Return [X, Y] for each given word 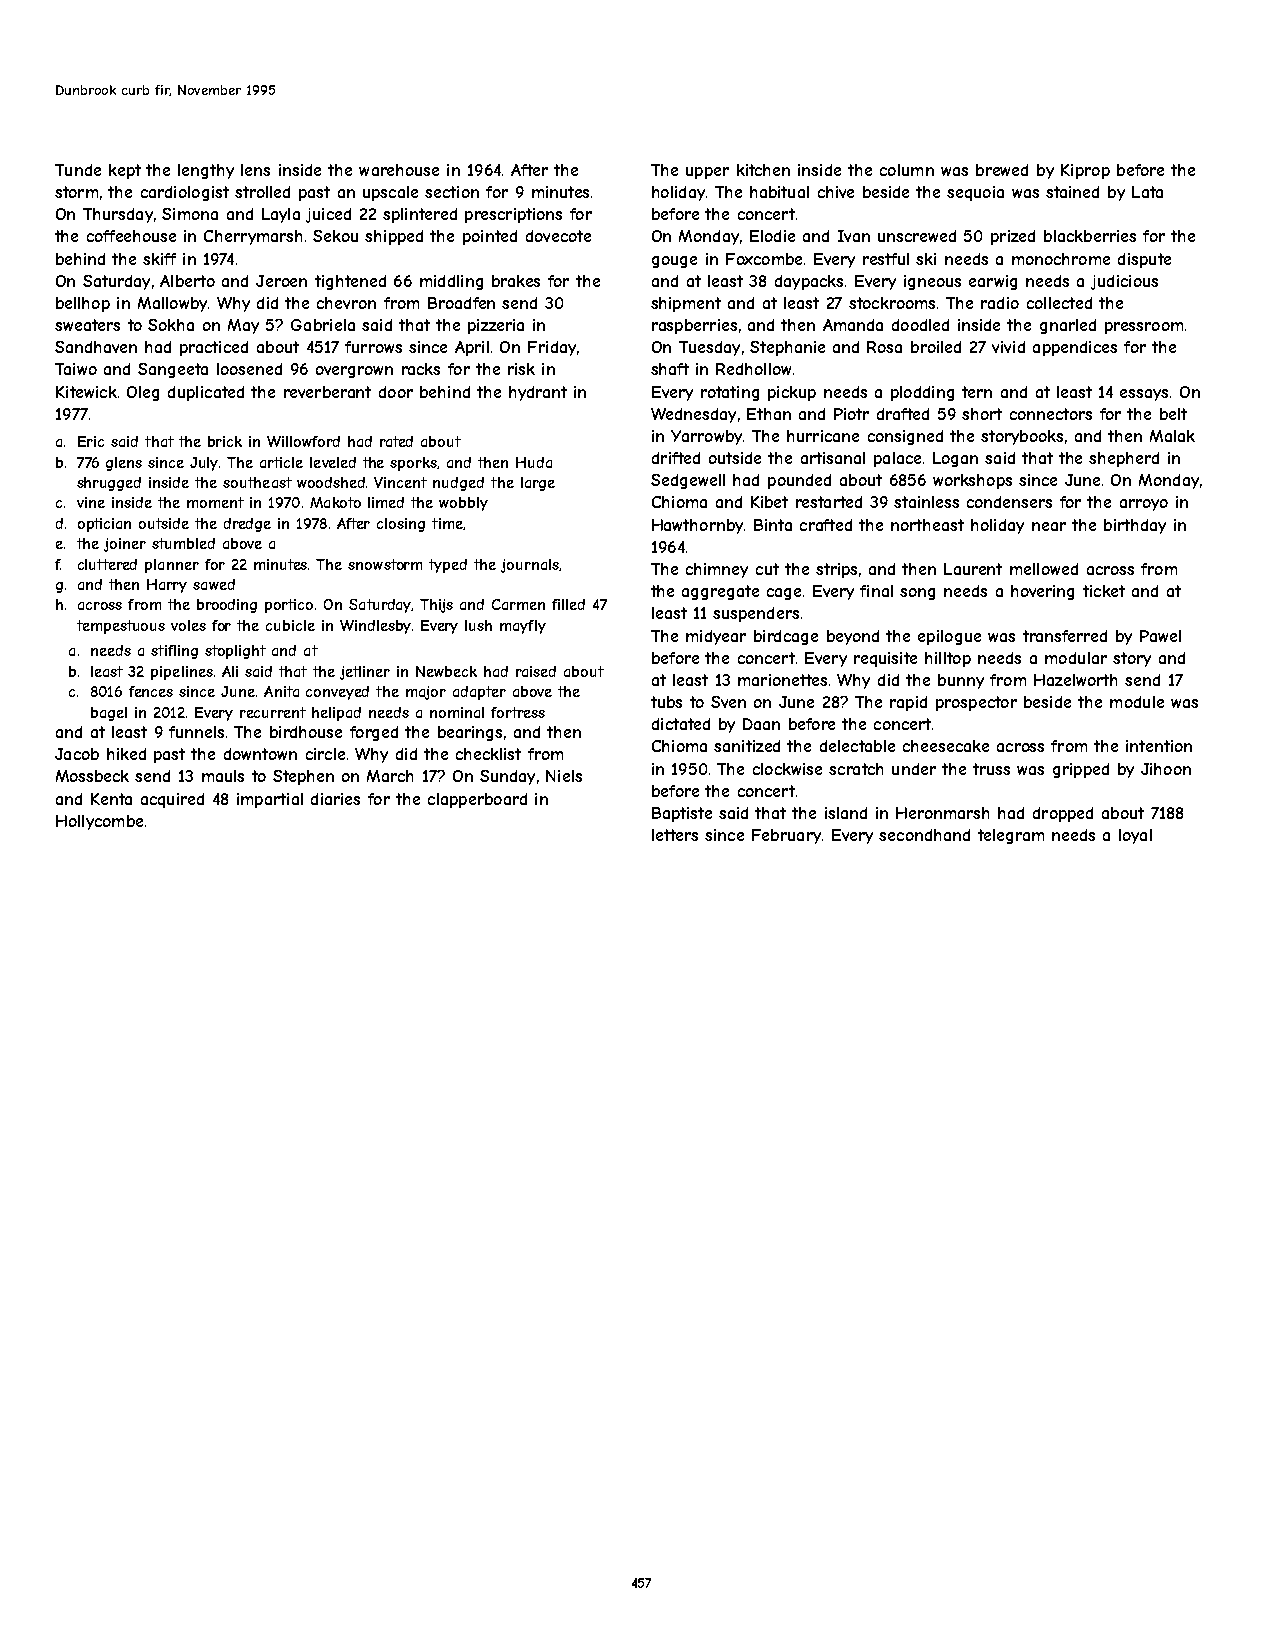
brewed [1002, 170]
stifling [174, 652]
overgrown [354, 372]
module [1137, 702]
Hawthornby [697, 526]
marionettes [782, 680]
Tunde [78, 170]
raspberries [694, 326]
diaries [335, 799]
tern [977, 392]
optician [104, 525]
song [917, 594]
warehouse [399, 170]
